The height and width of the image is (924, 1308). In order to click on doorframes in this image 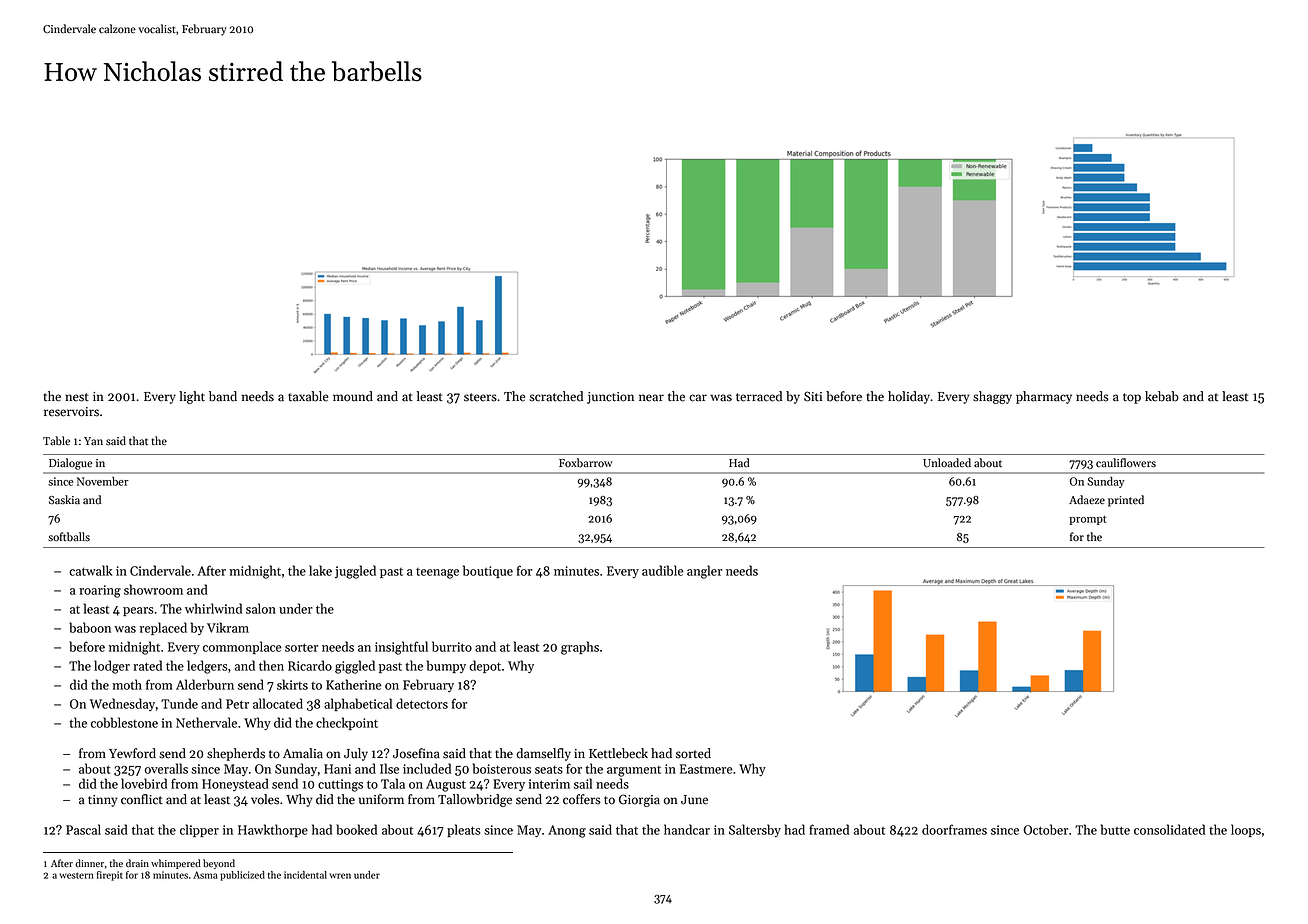, I will do `click(954, 829)`.
